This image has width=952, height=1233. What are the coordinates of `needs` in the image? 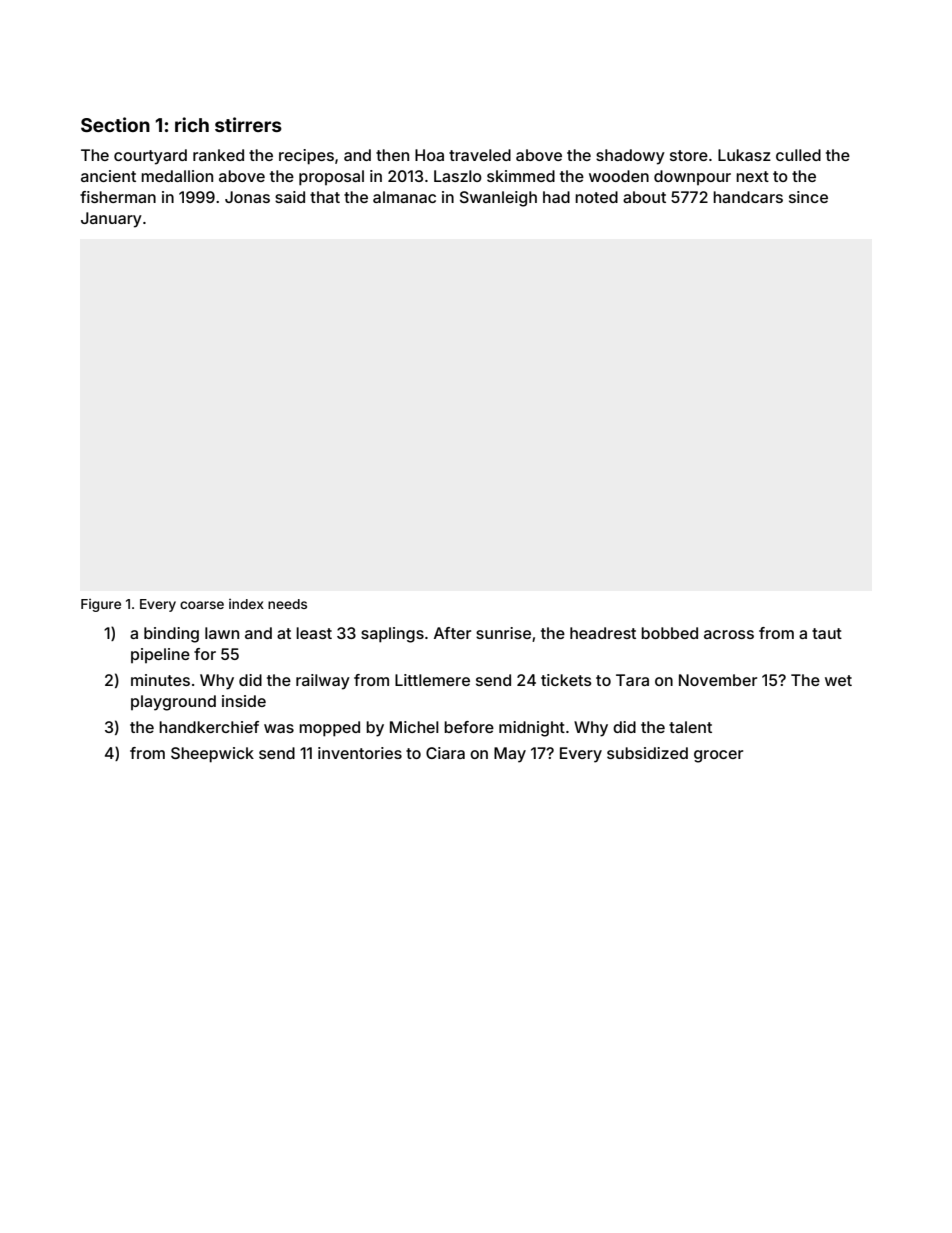 It's located at (287, 604).
